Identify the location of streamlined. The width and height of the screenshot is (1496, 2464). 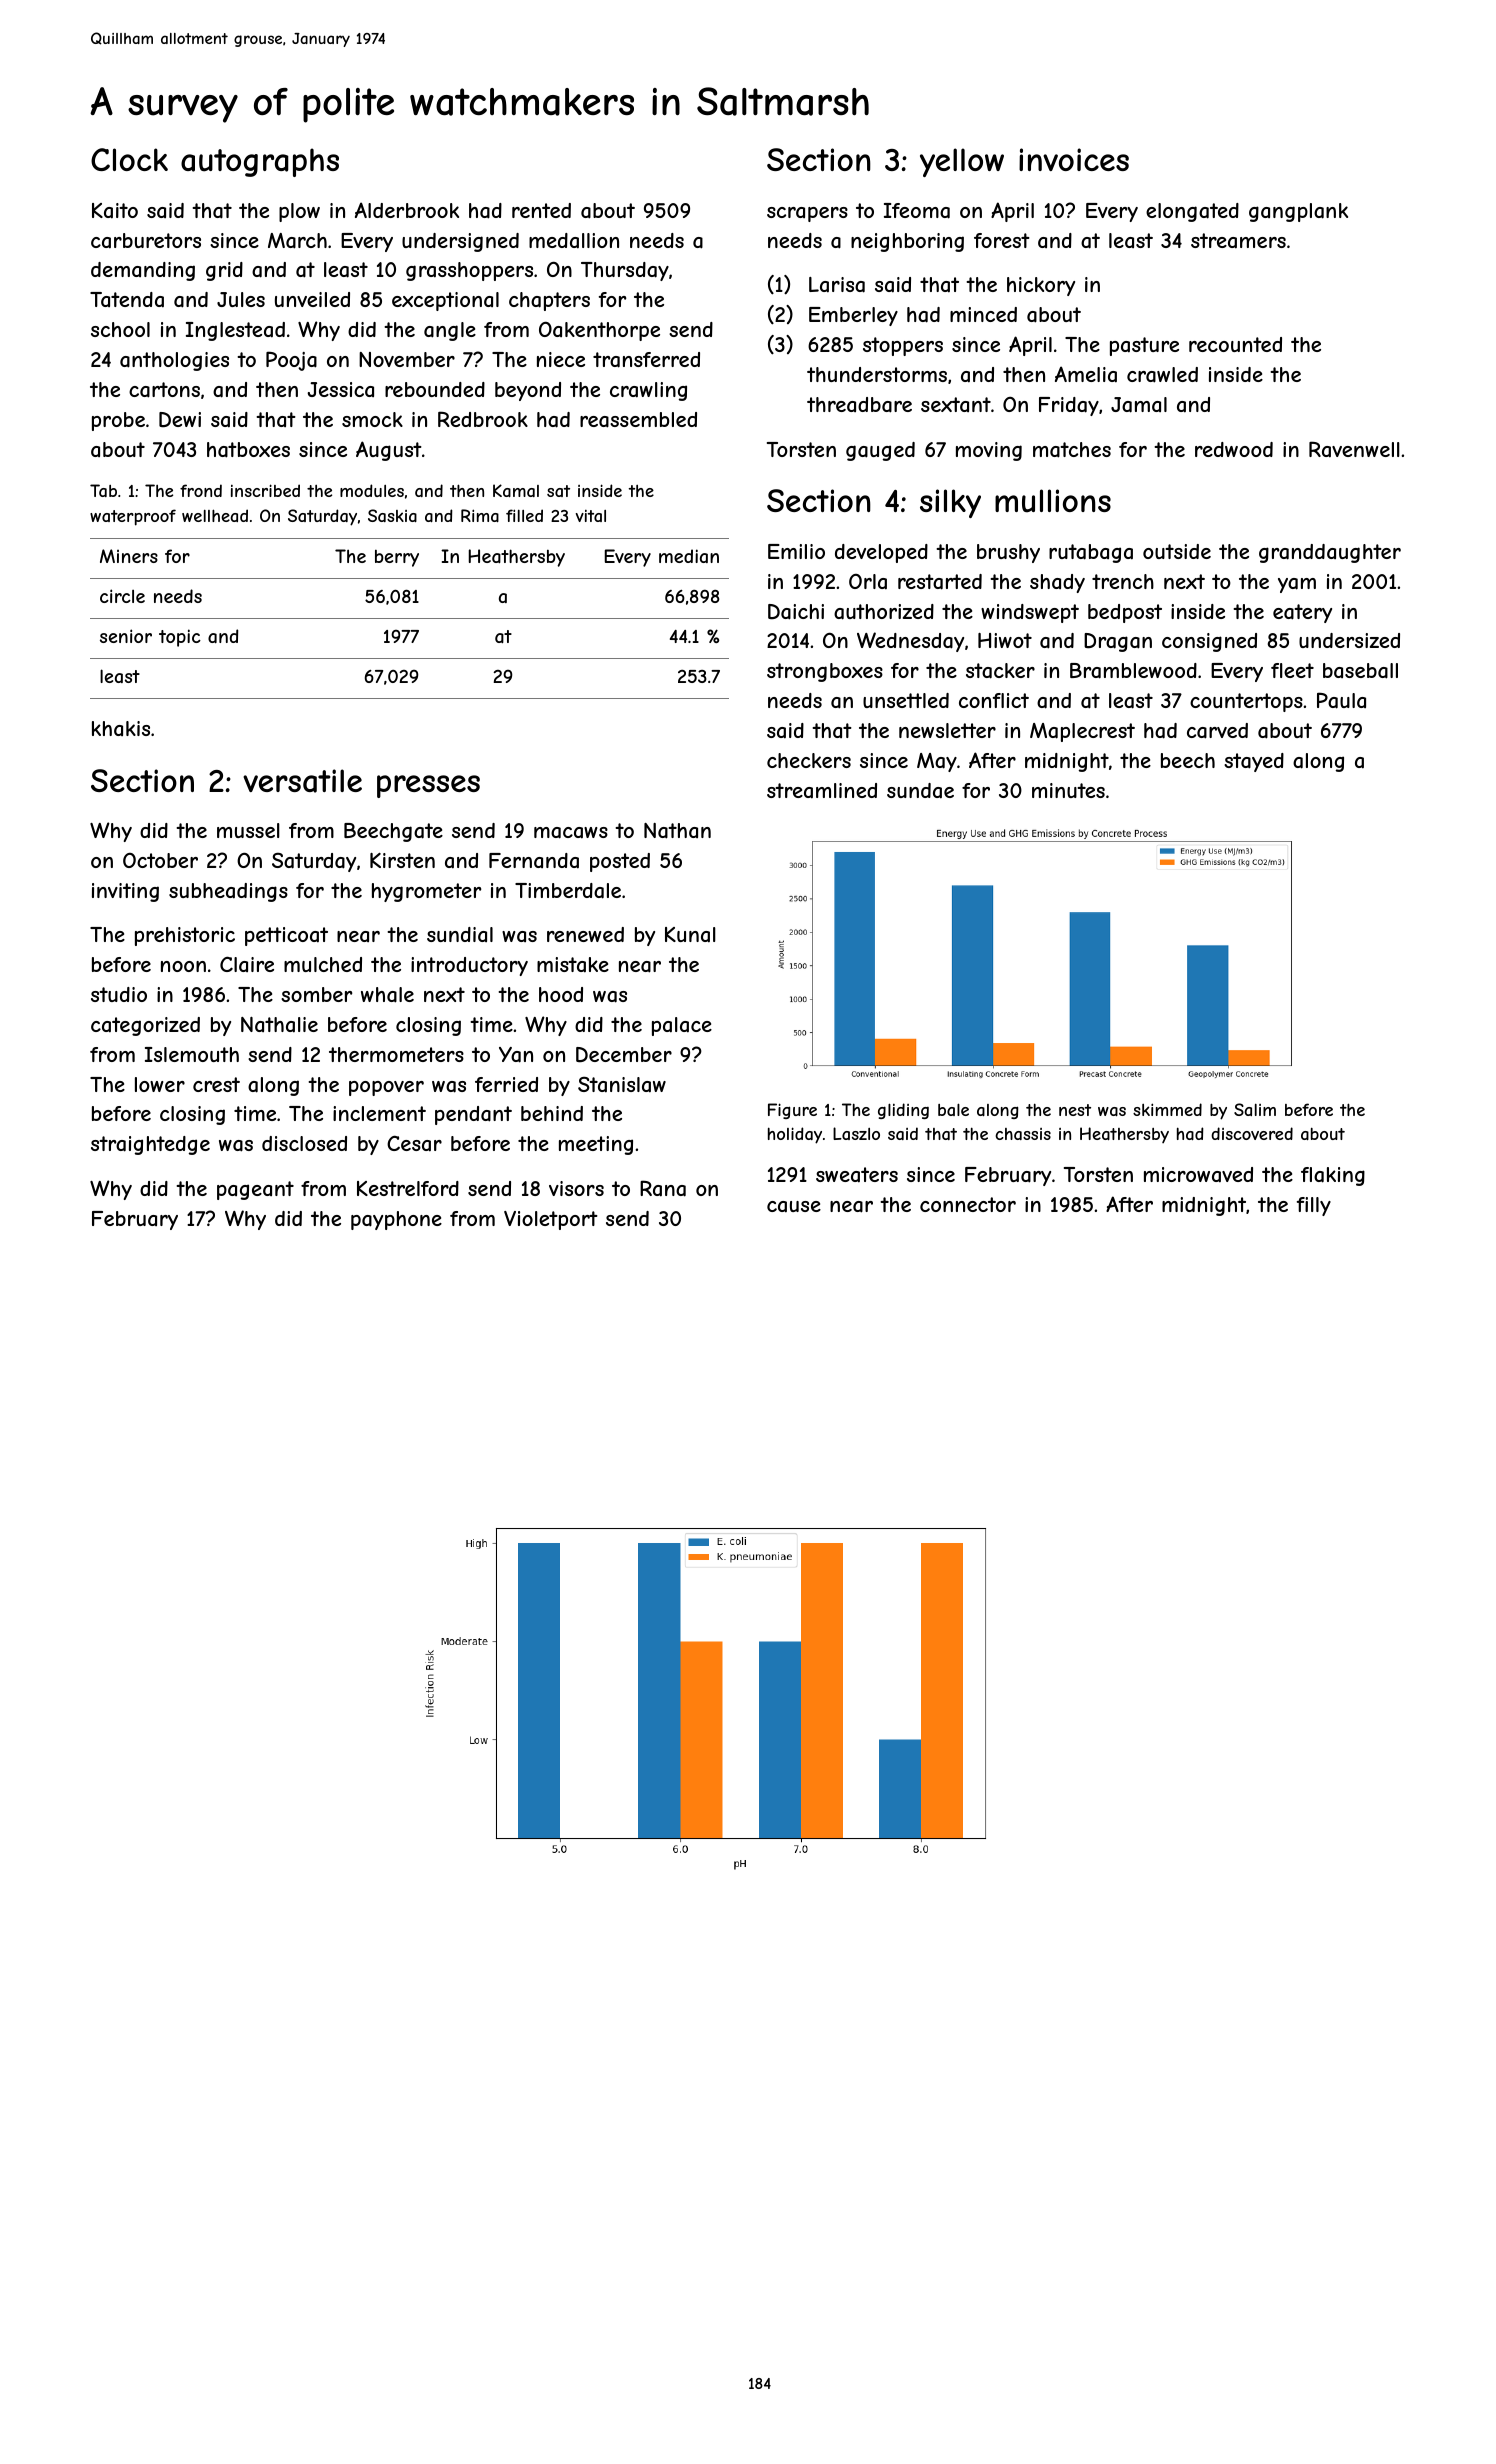
(822, 791).
